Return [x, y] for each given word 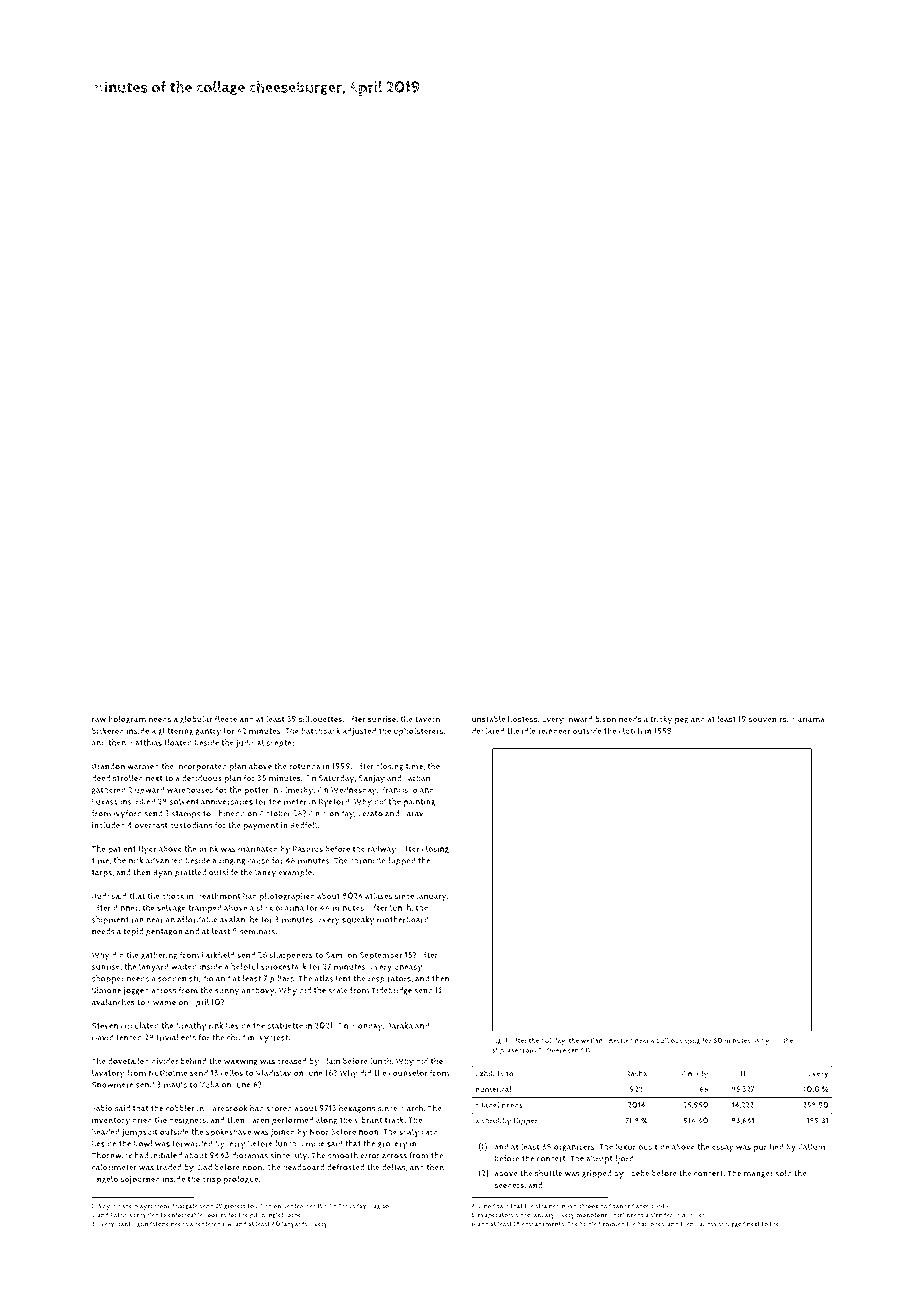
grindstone [153, 1224]
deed [101, 778]
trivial [167, 1037]
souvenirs [767, 719]
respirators [389, 979]
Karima [706, 1224]
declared [488, 730]
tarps [102, 874]
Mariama [808, 719]
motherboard [403, 919]
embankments [543, 1224]
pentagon [164, 933]
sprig [692, 1041]
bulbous [669, 1040]
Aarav [413, 814]
